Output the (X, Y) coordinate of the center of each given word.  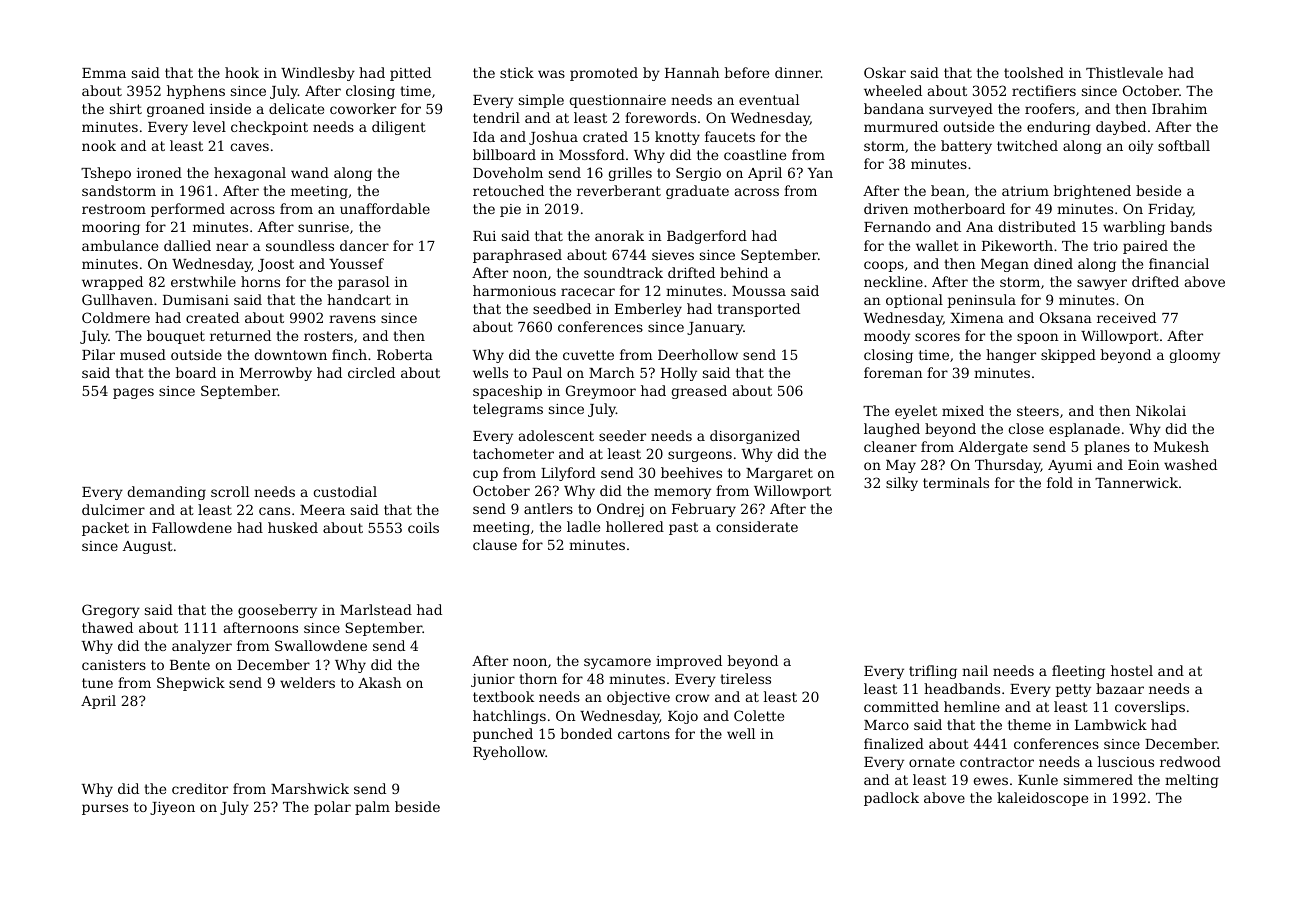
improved (689, 662)
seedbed (562, 308)
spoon (1038, 338)
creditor (200, 788)
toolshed (1034, 72)
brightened (1092, 192)
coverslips (1150, 708)
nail (975, 670)
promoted (604, 74)
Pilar (98, 354)
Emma (104, 73)
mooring (111, 228)
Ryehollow (509, 753)
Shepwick (191, 684)
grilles (630, 174)
